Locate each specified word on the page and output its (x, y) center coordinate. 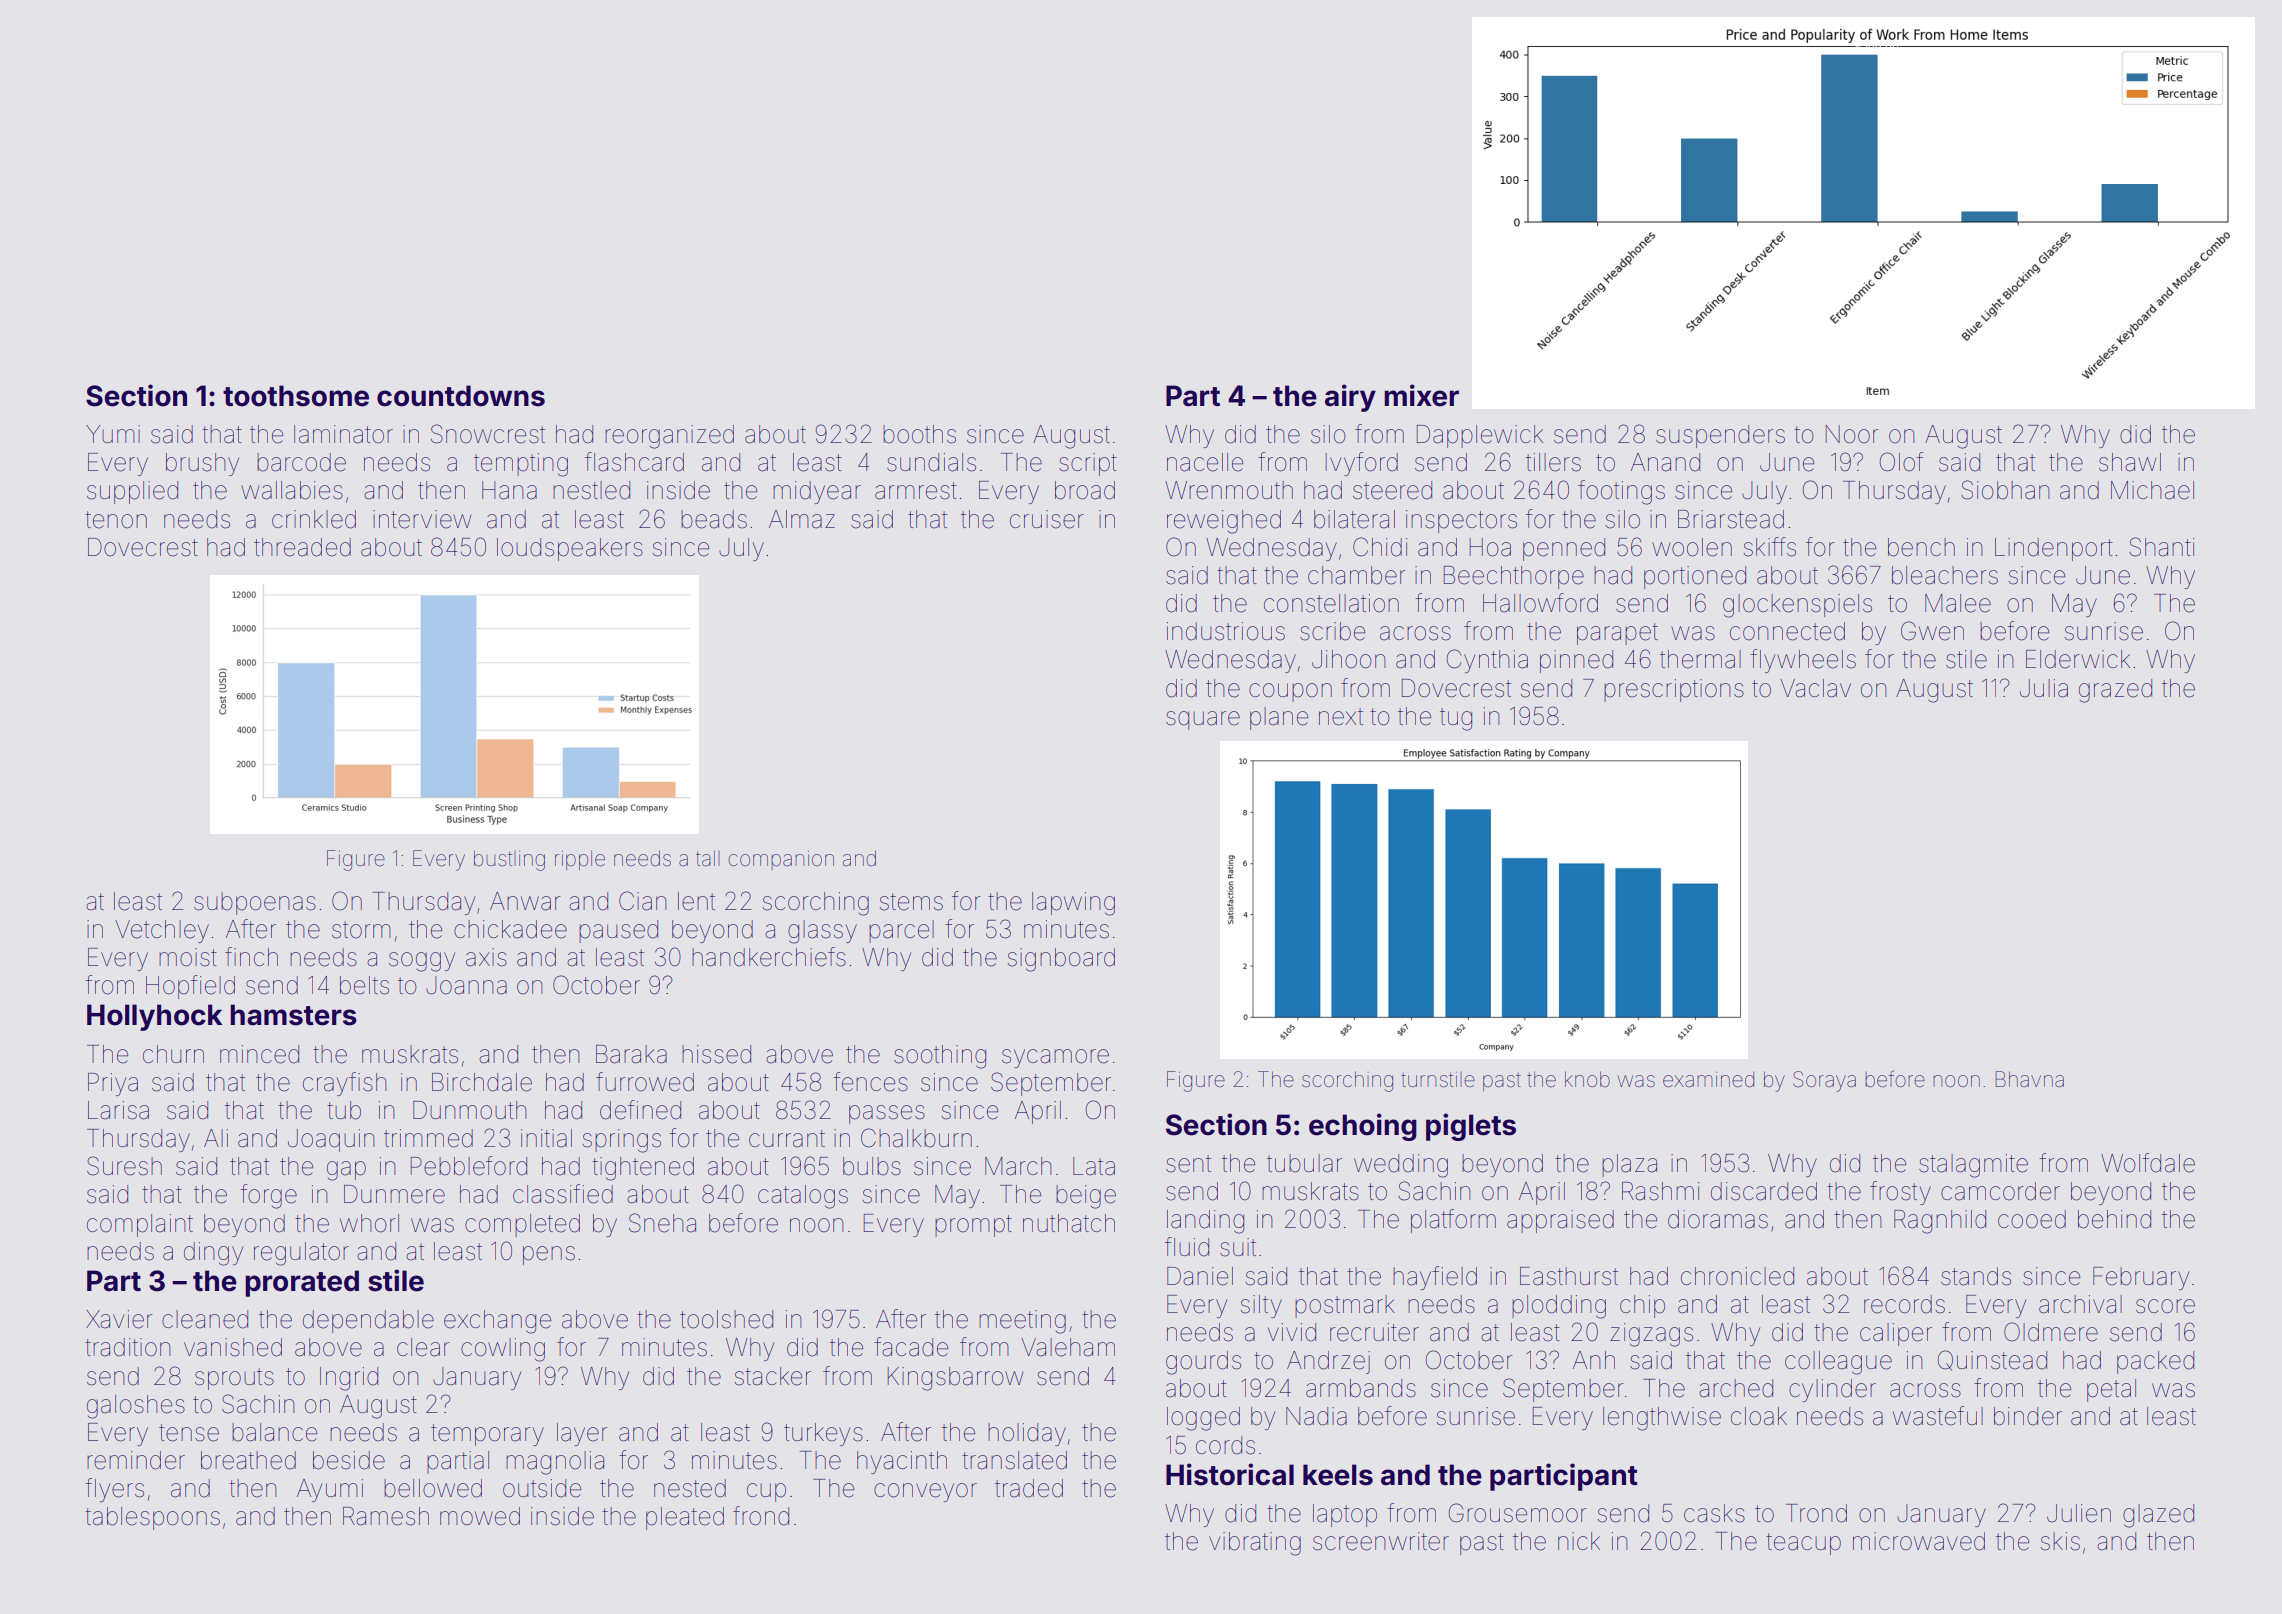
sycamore (1055, 1058)
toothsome (296, 396)
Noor (1852, 434)
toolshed (726, 1319)
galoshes (136, 1407)
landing (1205, 1222)
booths (919, 434)
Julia (2044, 688)
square (1203, 720)
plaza (1629, 1165)
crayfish (345, 1084)
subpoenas (255, 903)
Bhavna (2029, 1079)
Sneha (662, 1223)
